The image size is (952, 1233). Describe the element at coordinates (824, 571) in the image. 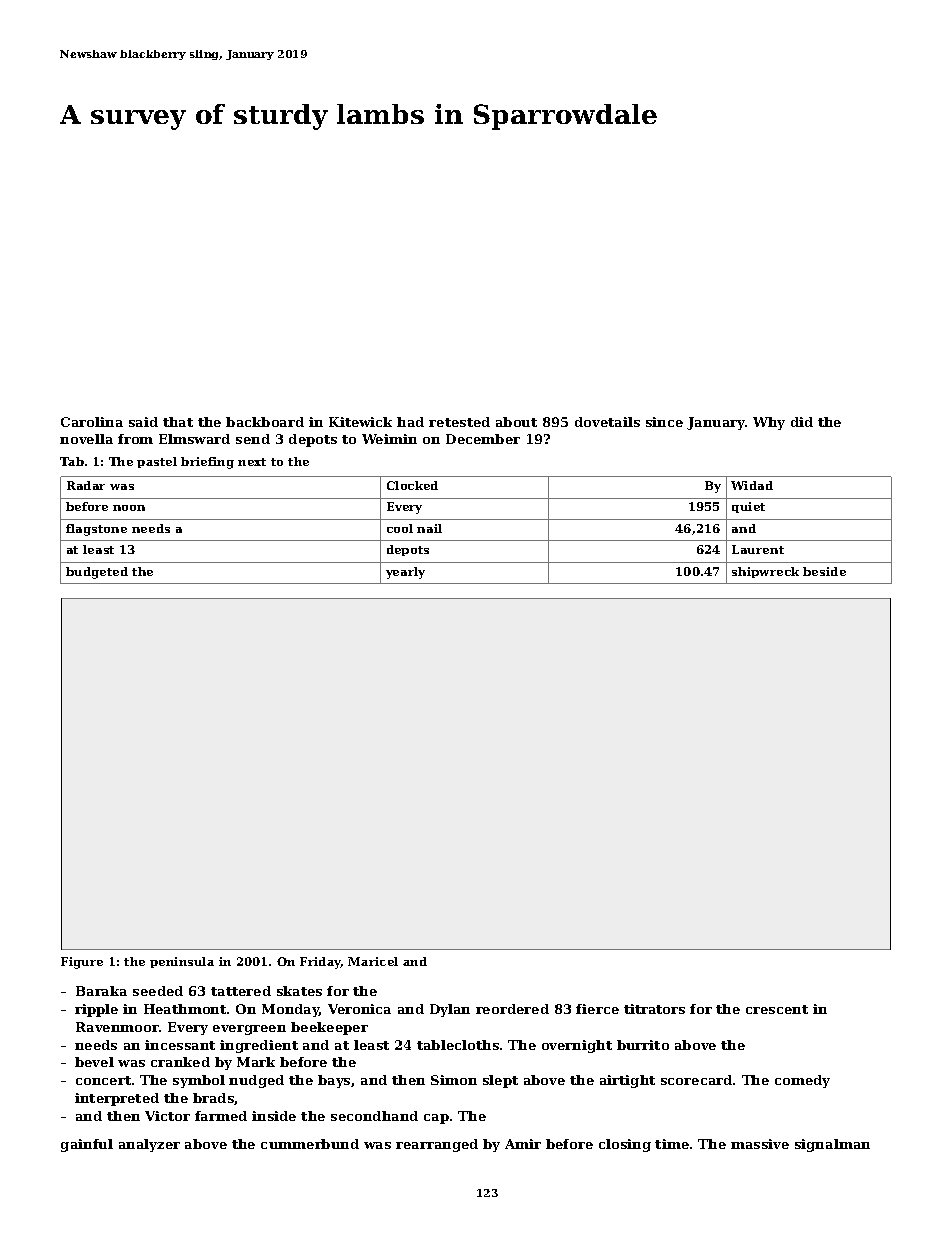

I see `beside` at that location.
